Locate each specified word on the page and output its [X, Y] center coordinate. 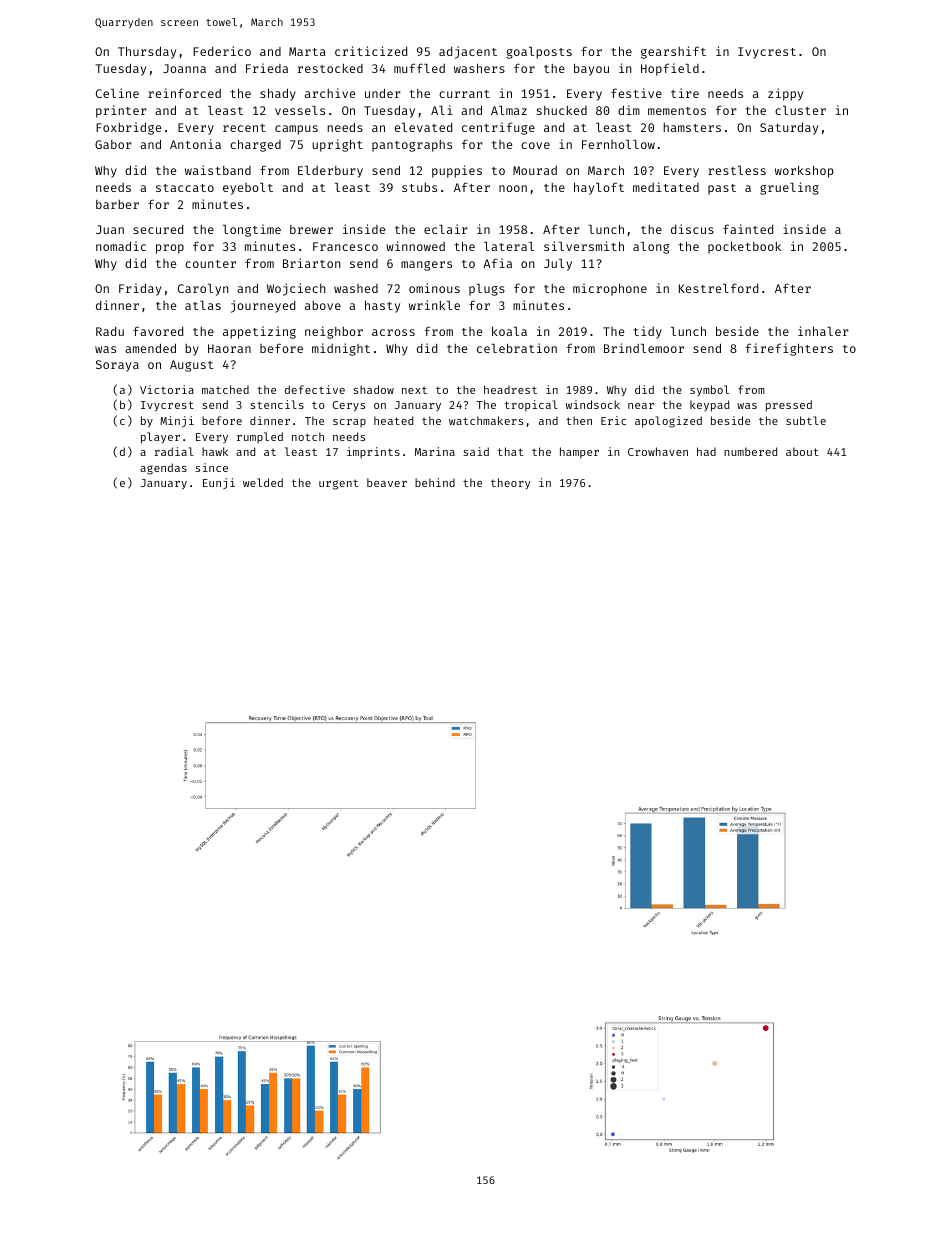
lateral [509, 246]
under [383, 93]
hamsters [692, 127]
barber [117, 204]
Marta [307, 51]
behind [435, 482]
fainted [748, 229]
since [211, 467]
